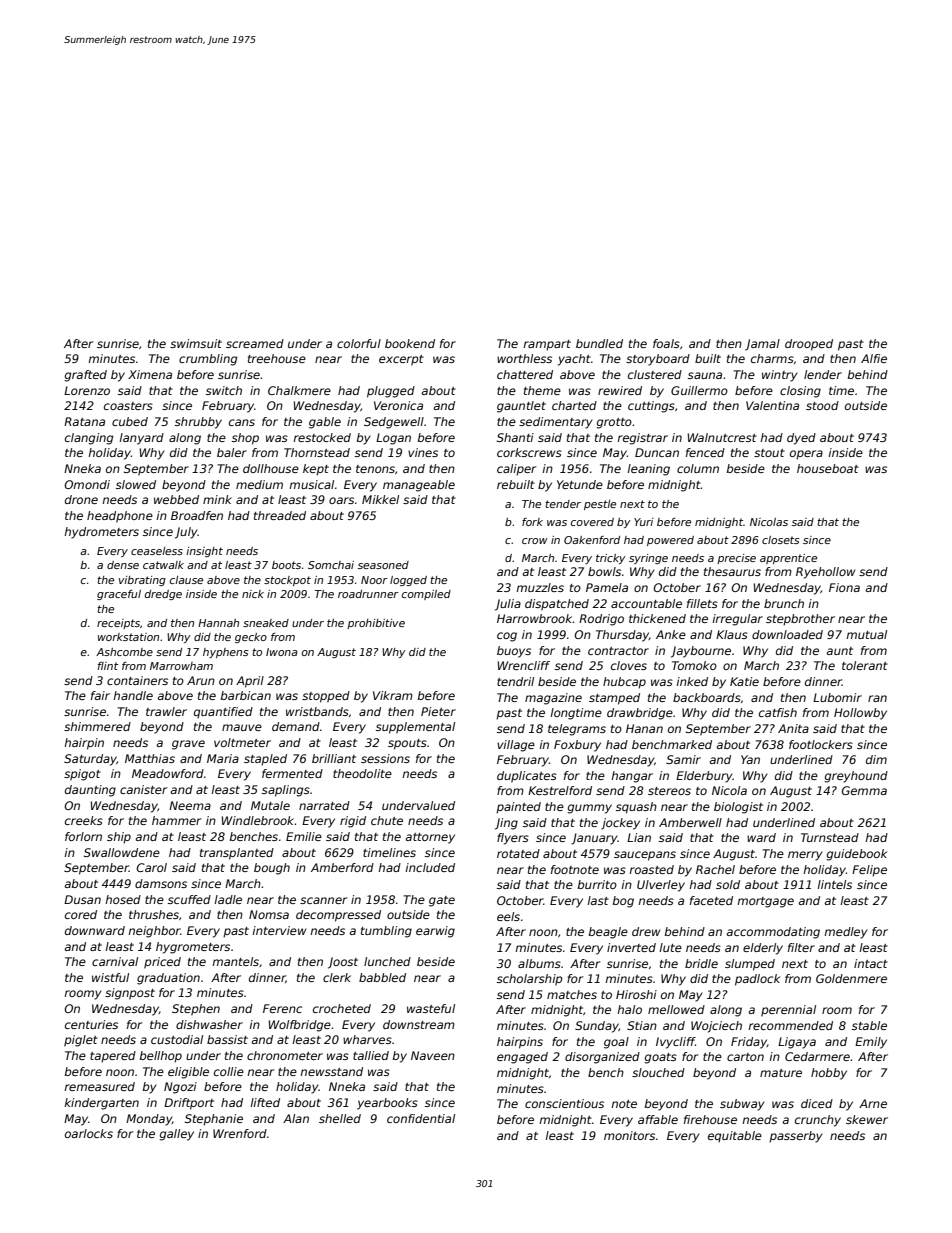 The image size is (952, 1233). What do you see at coordinates (518, 853) in the document?
I see `rotated` at bounding box center [518, 853].
